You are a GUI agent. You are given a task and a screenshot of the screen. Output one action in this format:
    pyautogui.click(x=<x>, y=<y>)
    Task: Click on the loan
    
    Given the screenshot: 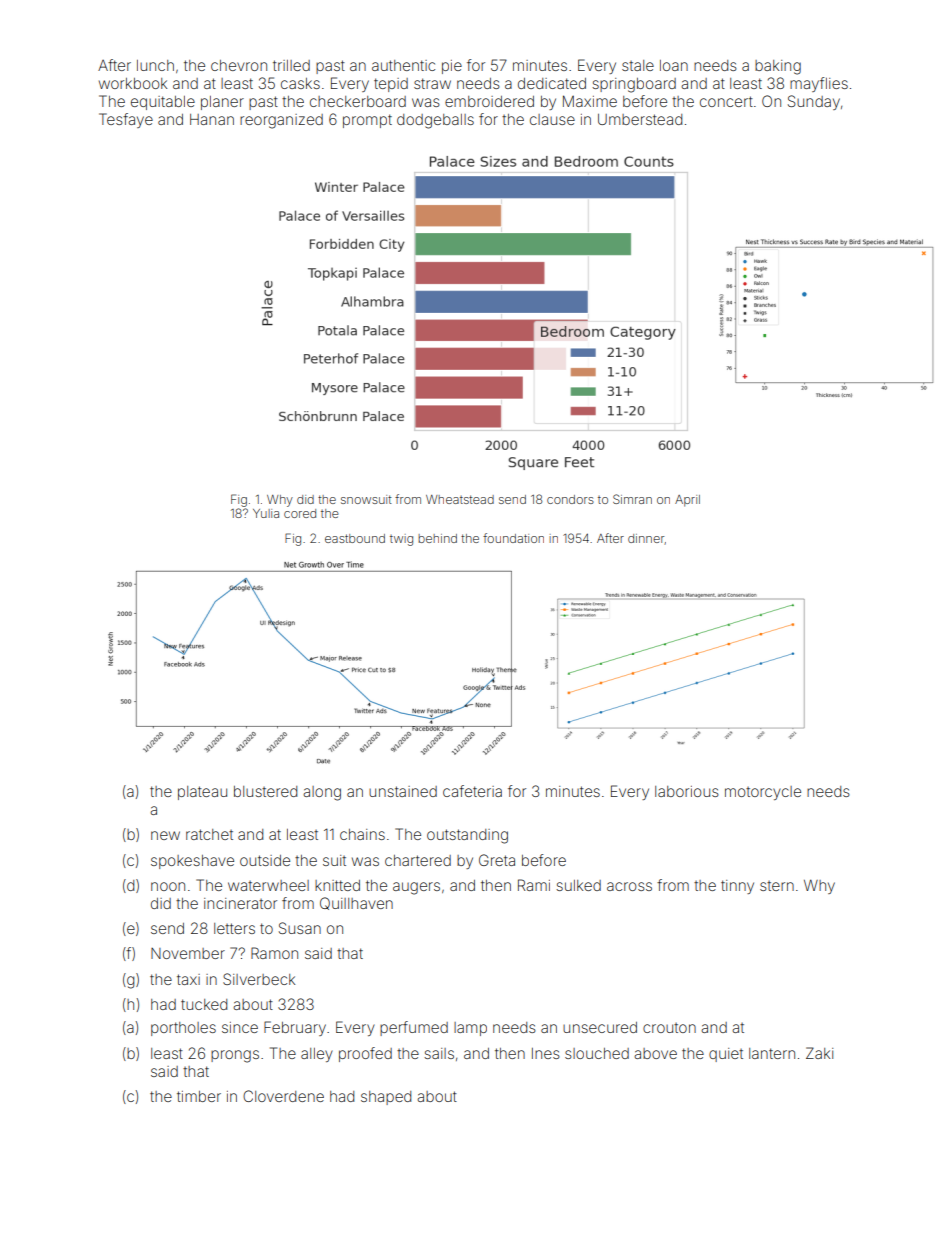 What is the action you would take?
    pyautogui.click(x=674, y=65)
